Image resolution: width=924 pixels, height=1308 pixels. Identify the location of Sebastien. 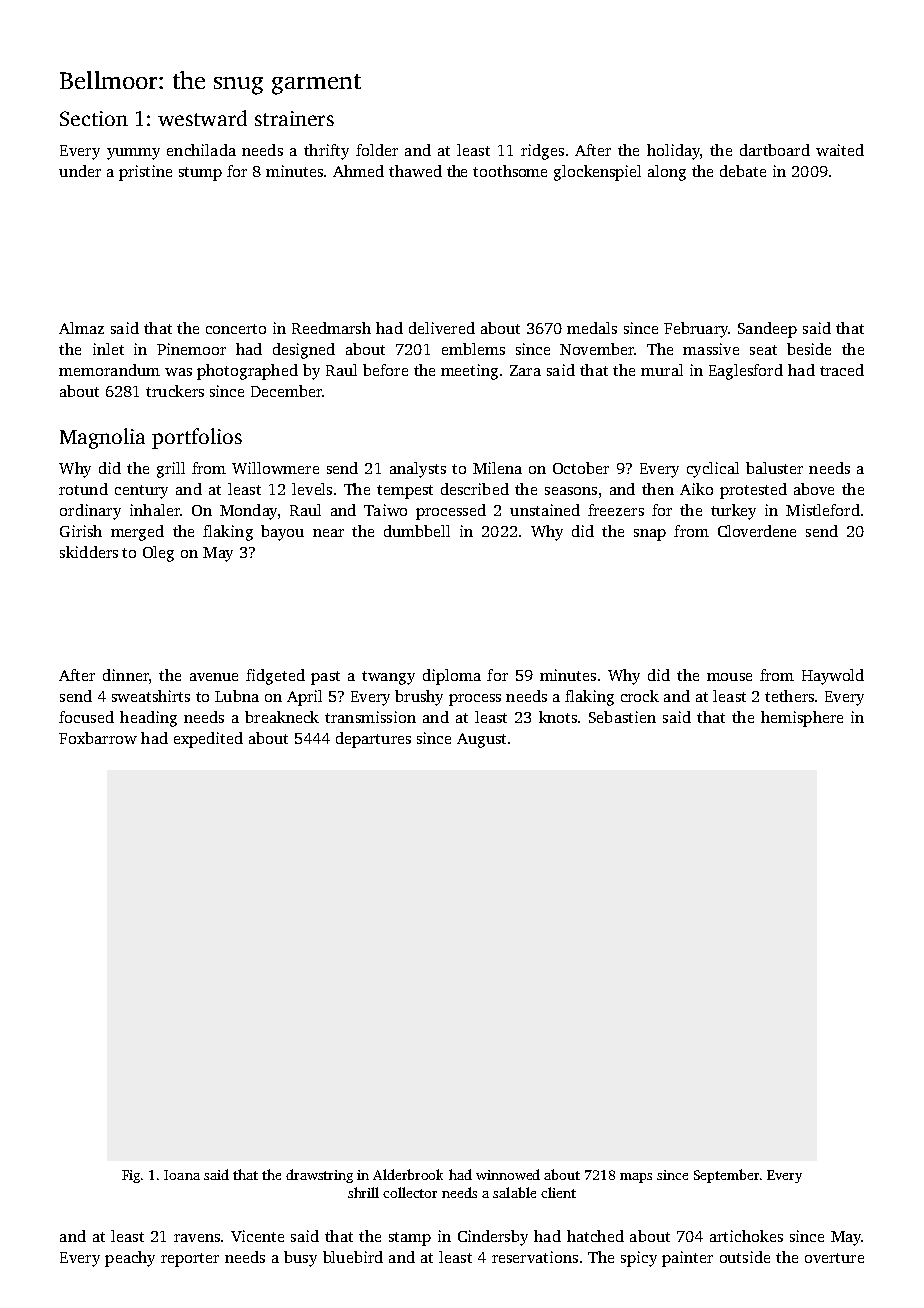
(622, 717).
